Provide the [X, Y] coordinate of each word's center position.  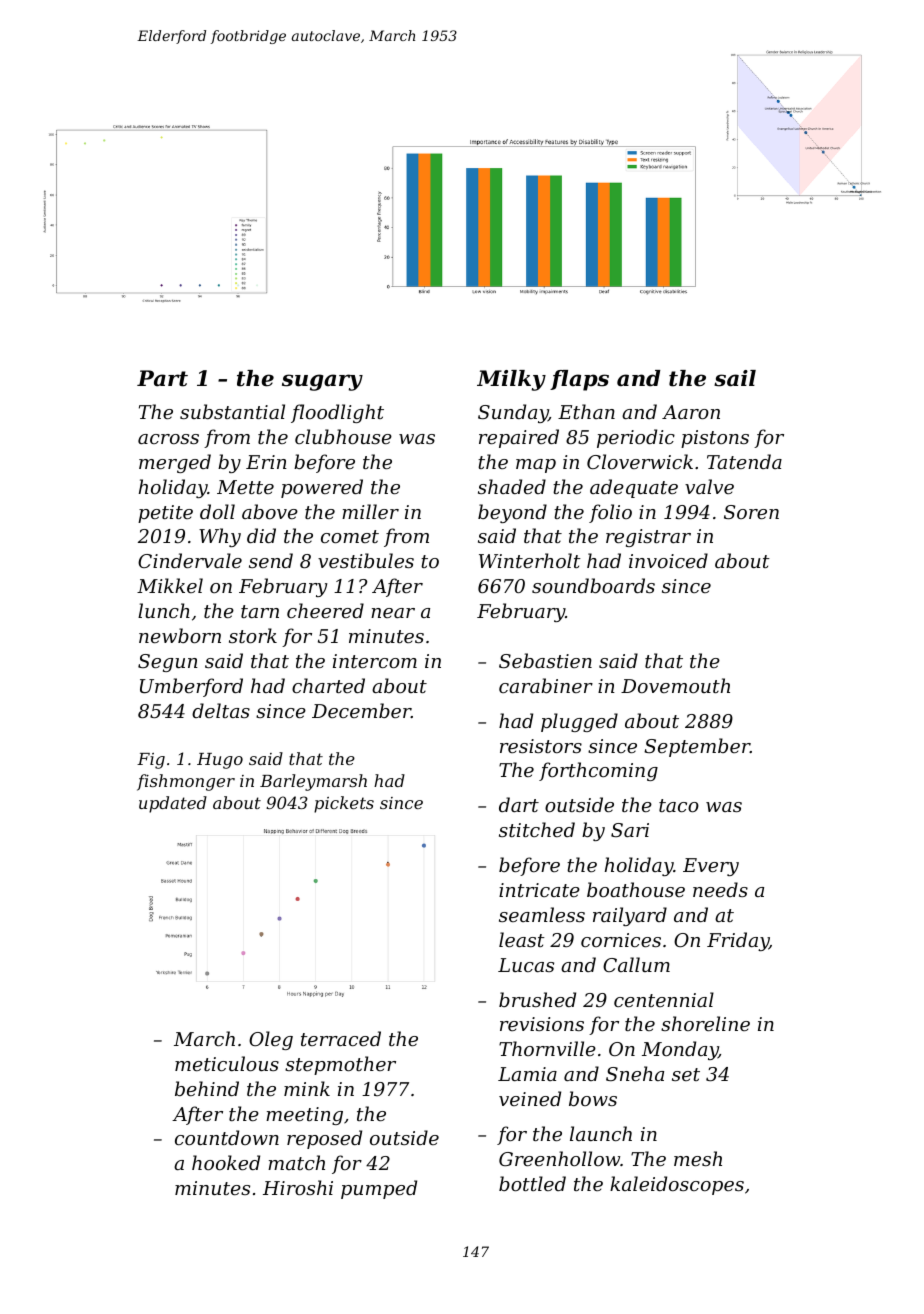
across [168, 439]
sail [735, 378]
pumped [379, 1189]
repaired [519, 438]
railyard [630, 916]
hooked [226, 1162]
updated [173, 804]
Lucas [526, 965]
